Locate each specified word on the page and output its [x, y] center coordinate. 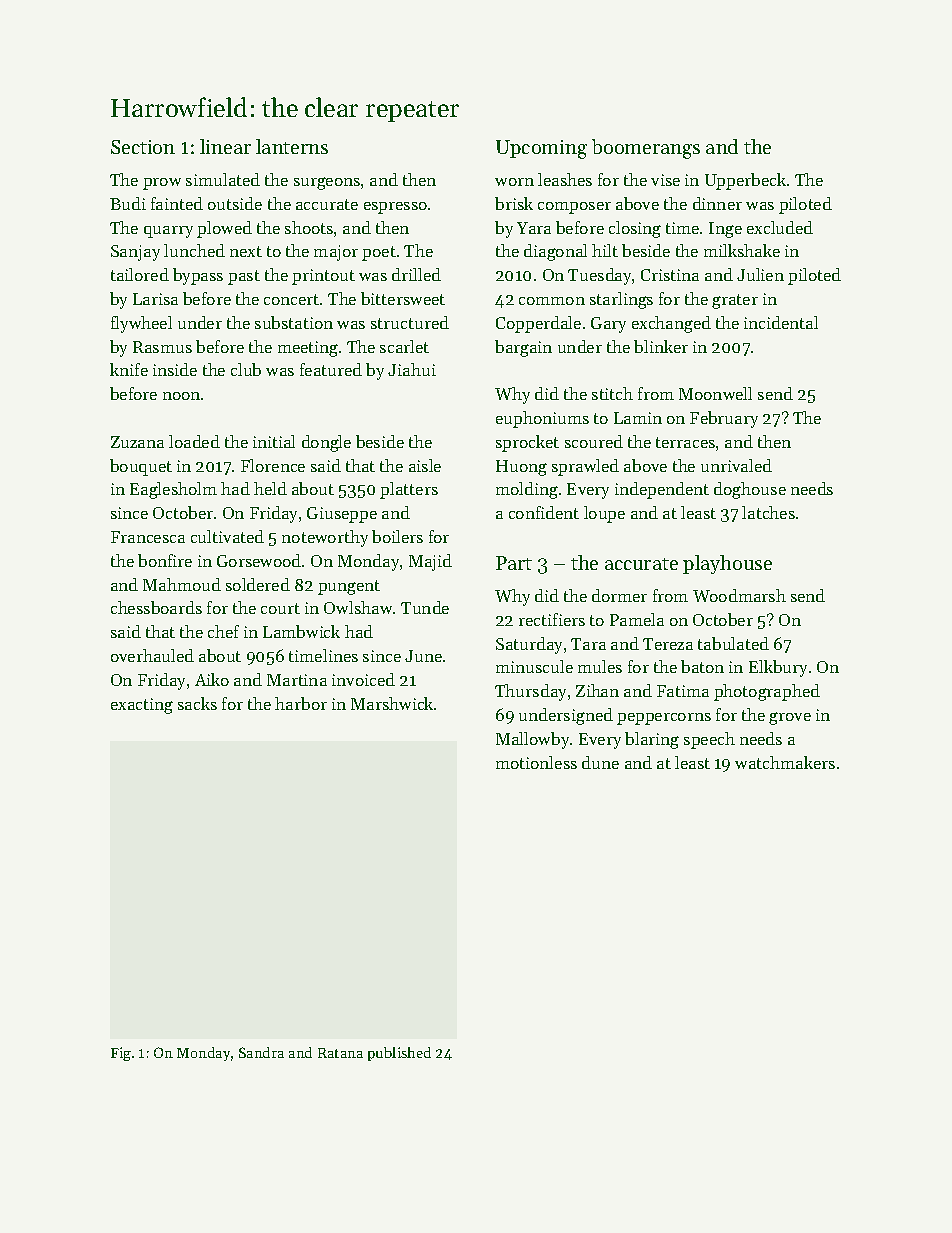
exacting [142, 706]
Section [143, 147]
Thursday [530, 692]
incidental [781, 322]
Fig [121, 1054]
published [399, 1054]
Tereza [668, 644]
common [552, 301]
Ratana [340, 1053]
